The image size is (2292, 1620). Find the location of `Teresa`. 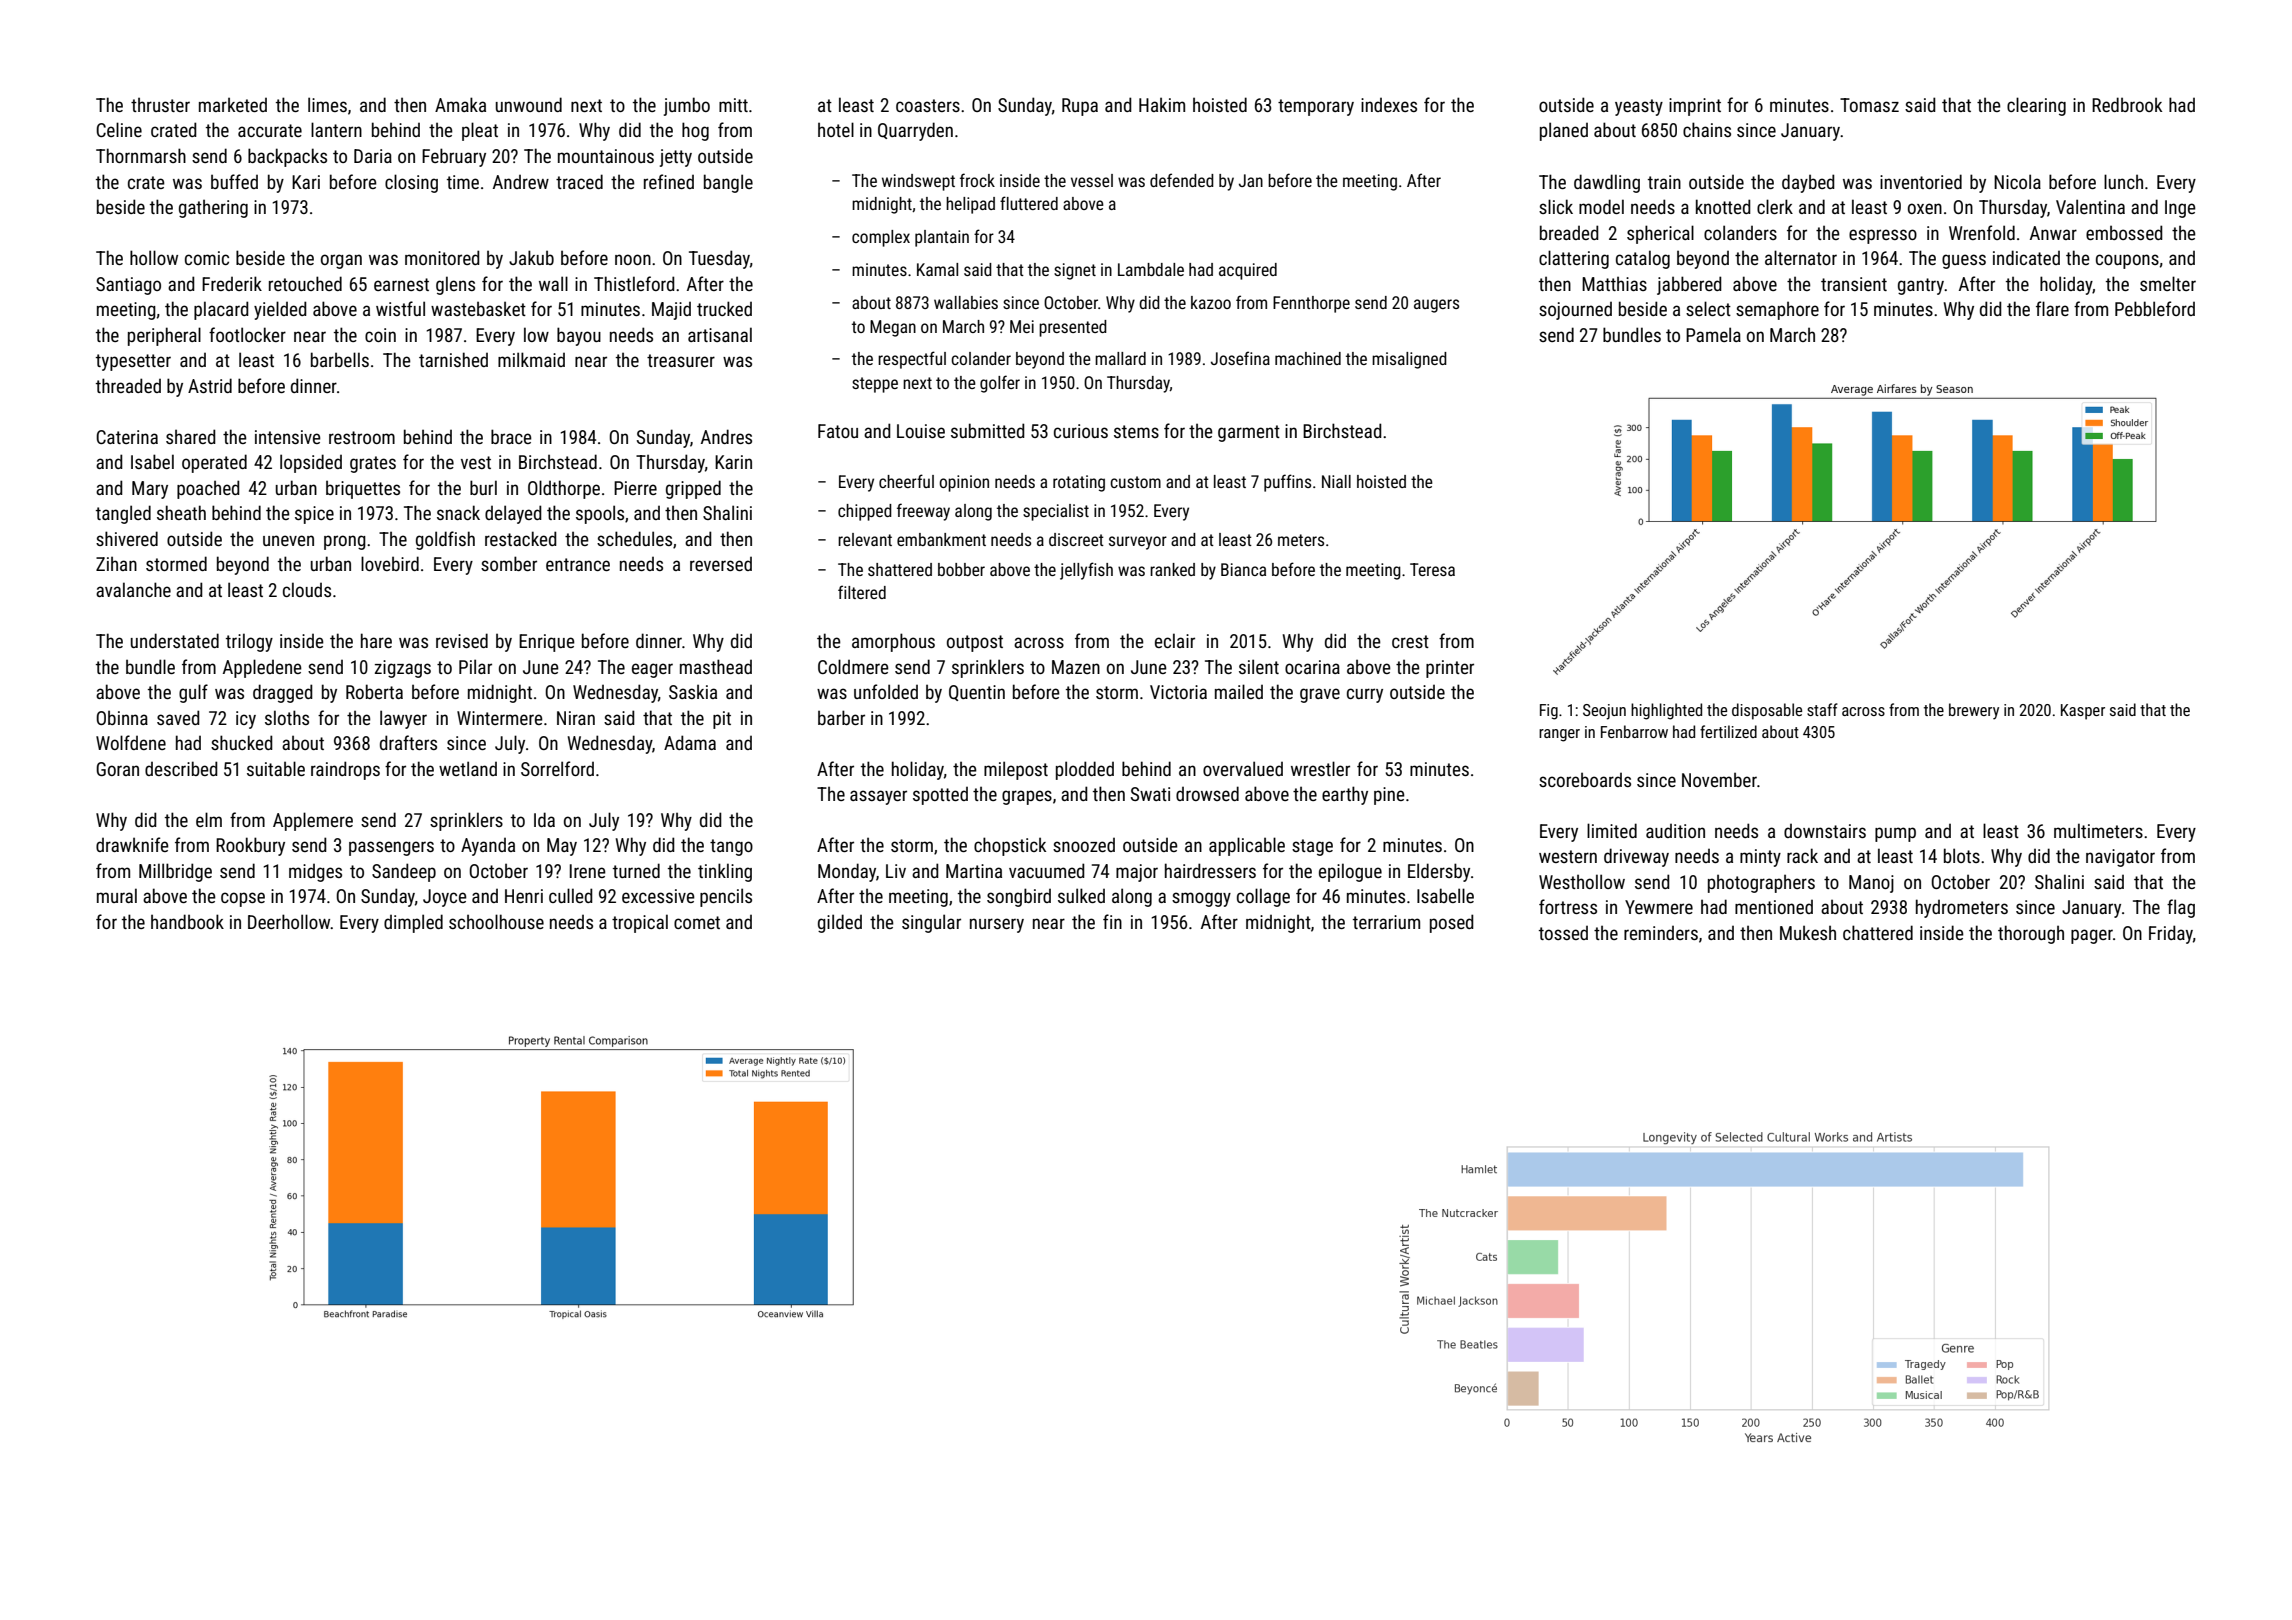

Teresa is located at coordinates (1432, 569).
